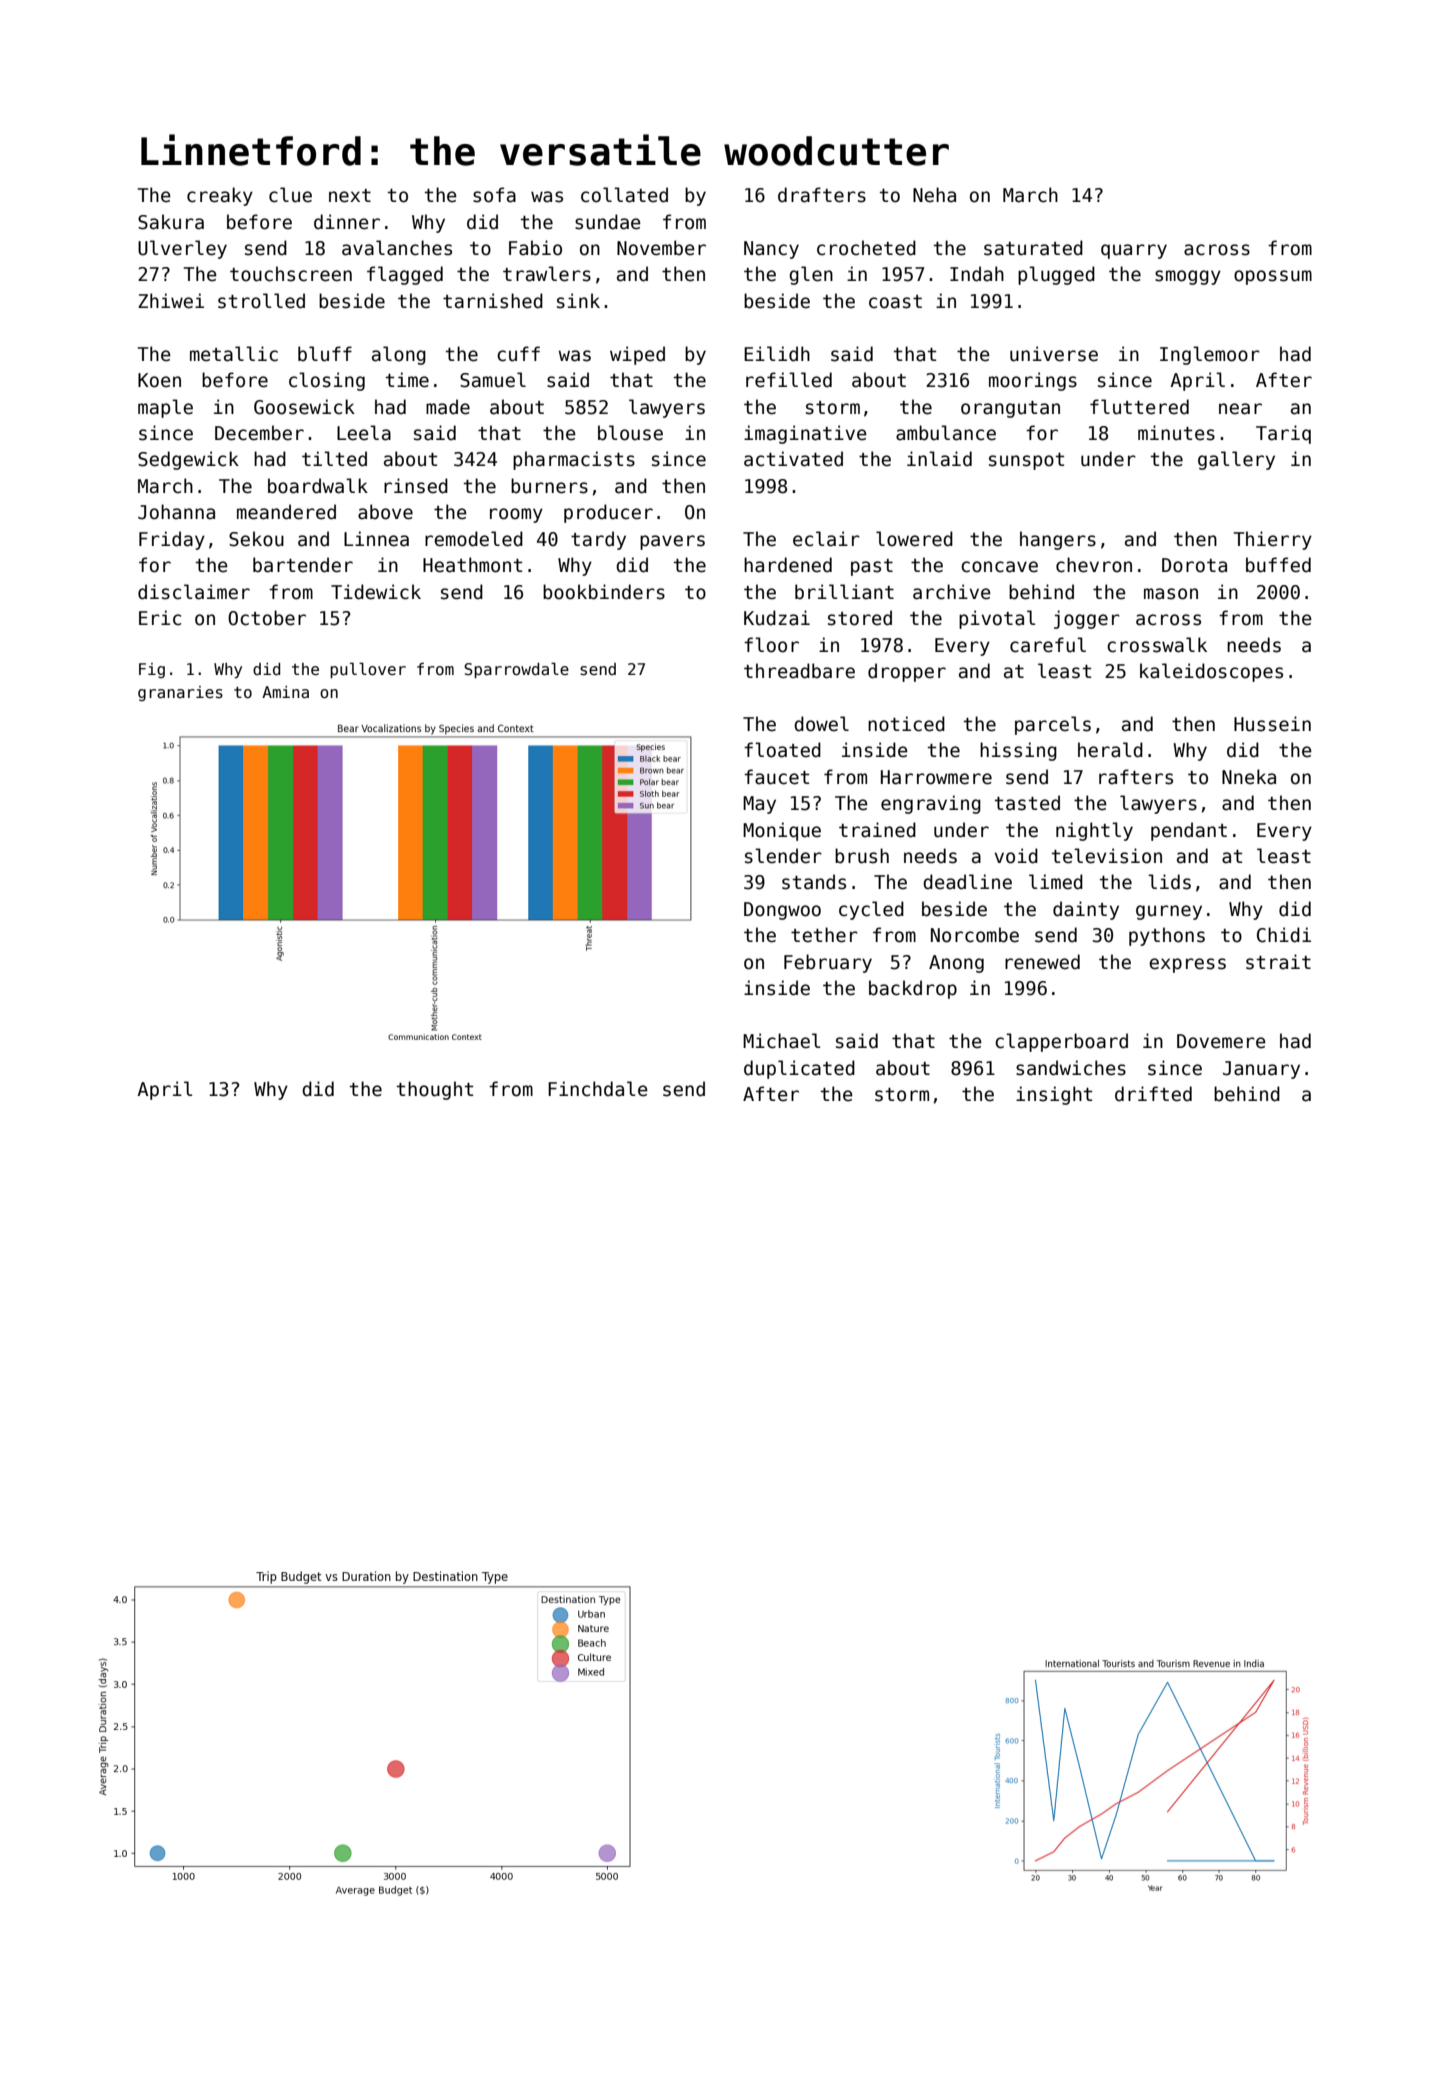 The width and height of the screenshot is (1450, 2100). What do you see at coordinates (1240, 409) in the screenshot?
I see `near` at bounding box center [1240, 409].
